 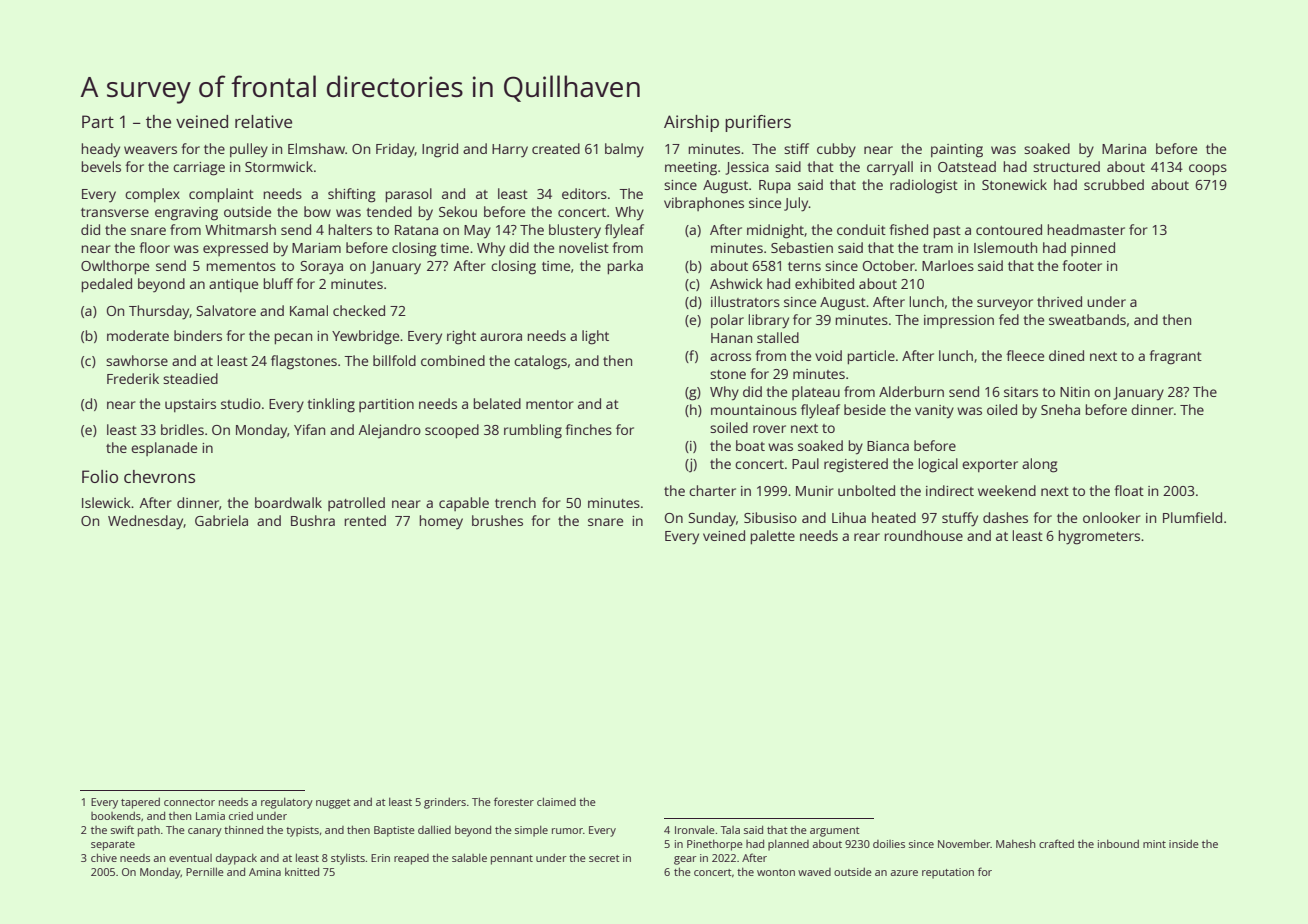 What do you see at coordinates (796, 204) in the screenshot?
I see `July` at bounding box center [796, 204].
